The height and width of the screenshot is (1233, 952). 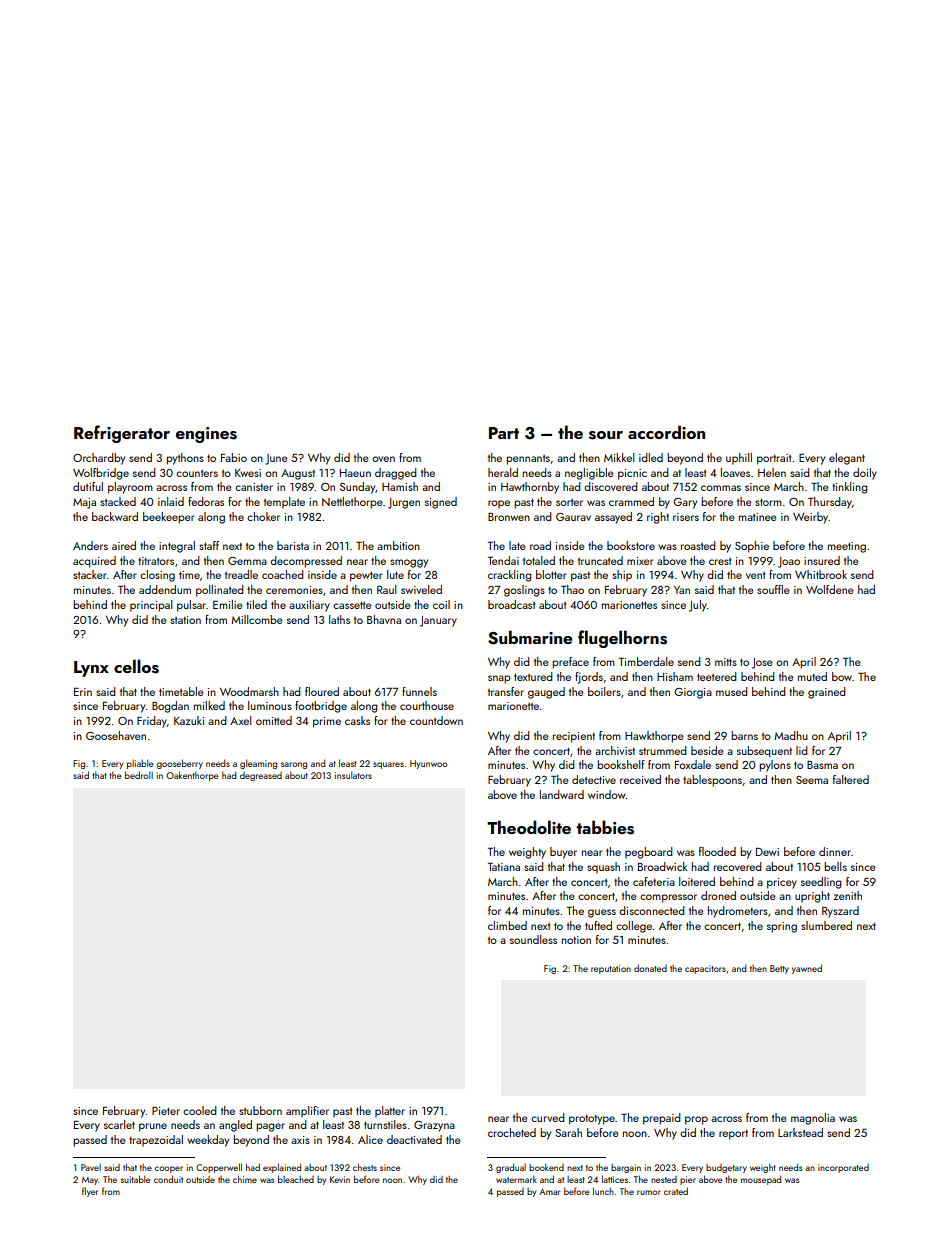 I want to click on tablespoons, so click(x=712, y=781).
